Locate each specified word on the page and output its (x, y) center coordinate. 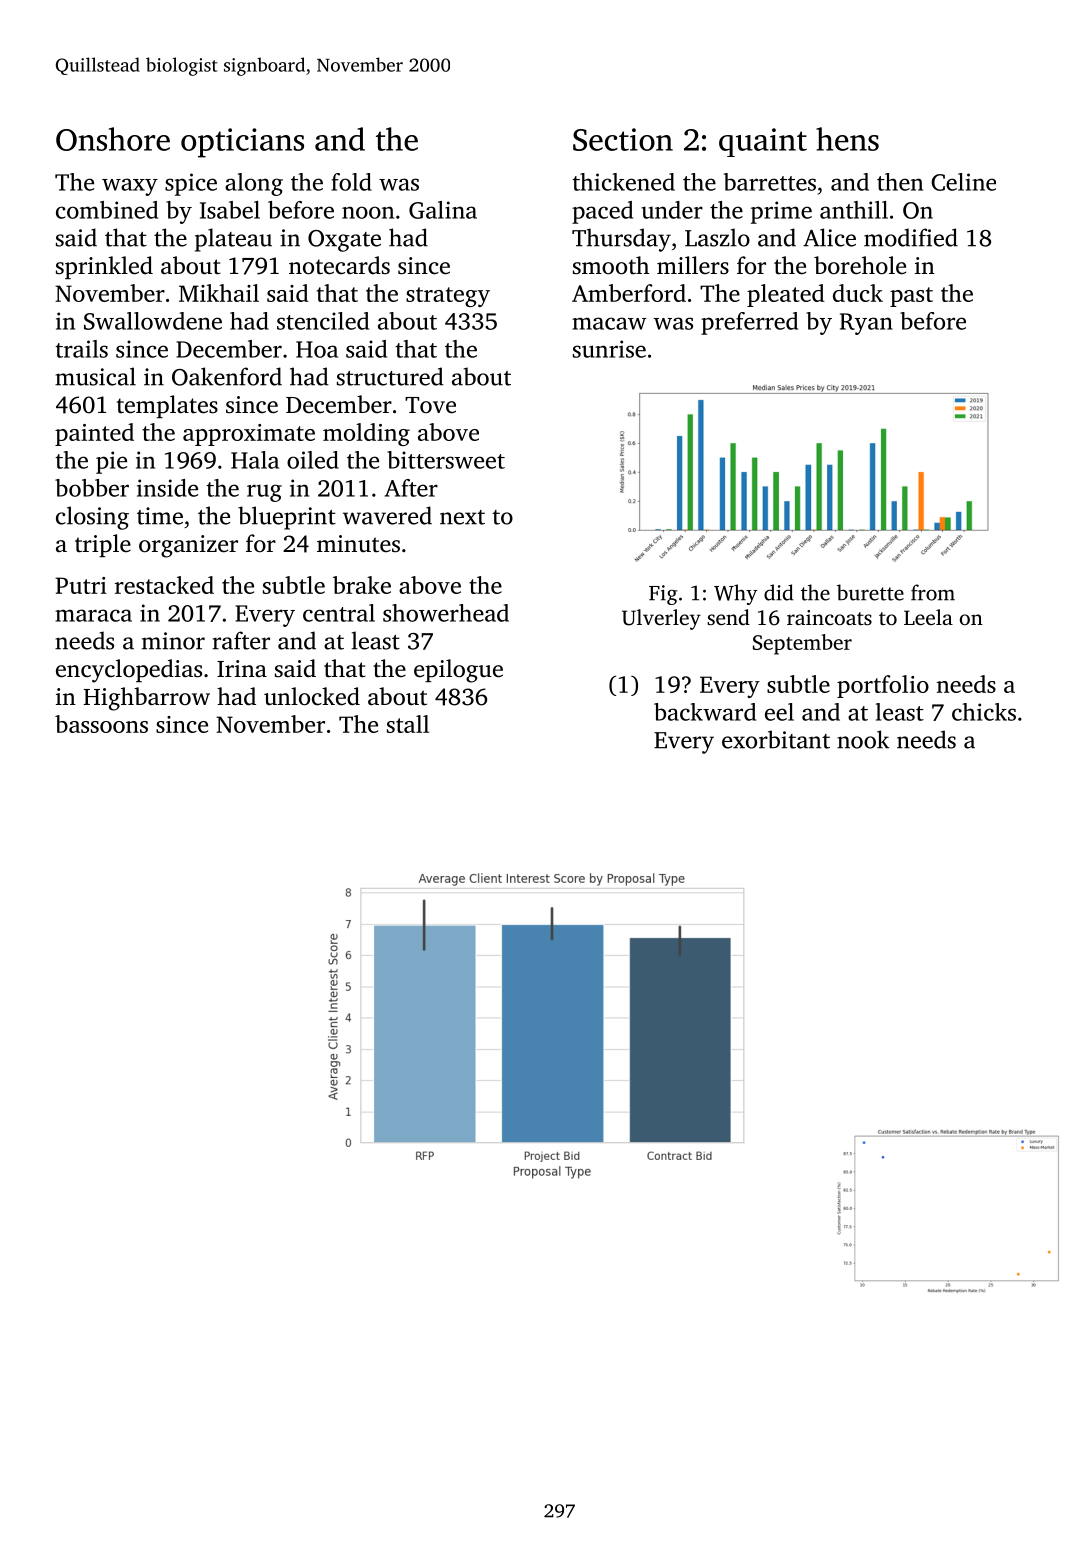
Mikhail (219, 293)
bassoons (101, 724)
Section (623, 139)
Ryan (866, 324)
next (462, 517)
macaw (609, 323)
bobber (92, 488)
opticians (242, 143)
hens (847, 139)
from (933, 592)
